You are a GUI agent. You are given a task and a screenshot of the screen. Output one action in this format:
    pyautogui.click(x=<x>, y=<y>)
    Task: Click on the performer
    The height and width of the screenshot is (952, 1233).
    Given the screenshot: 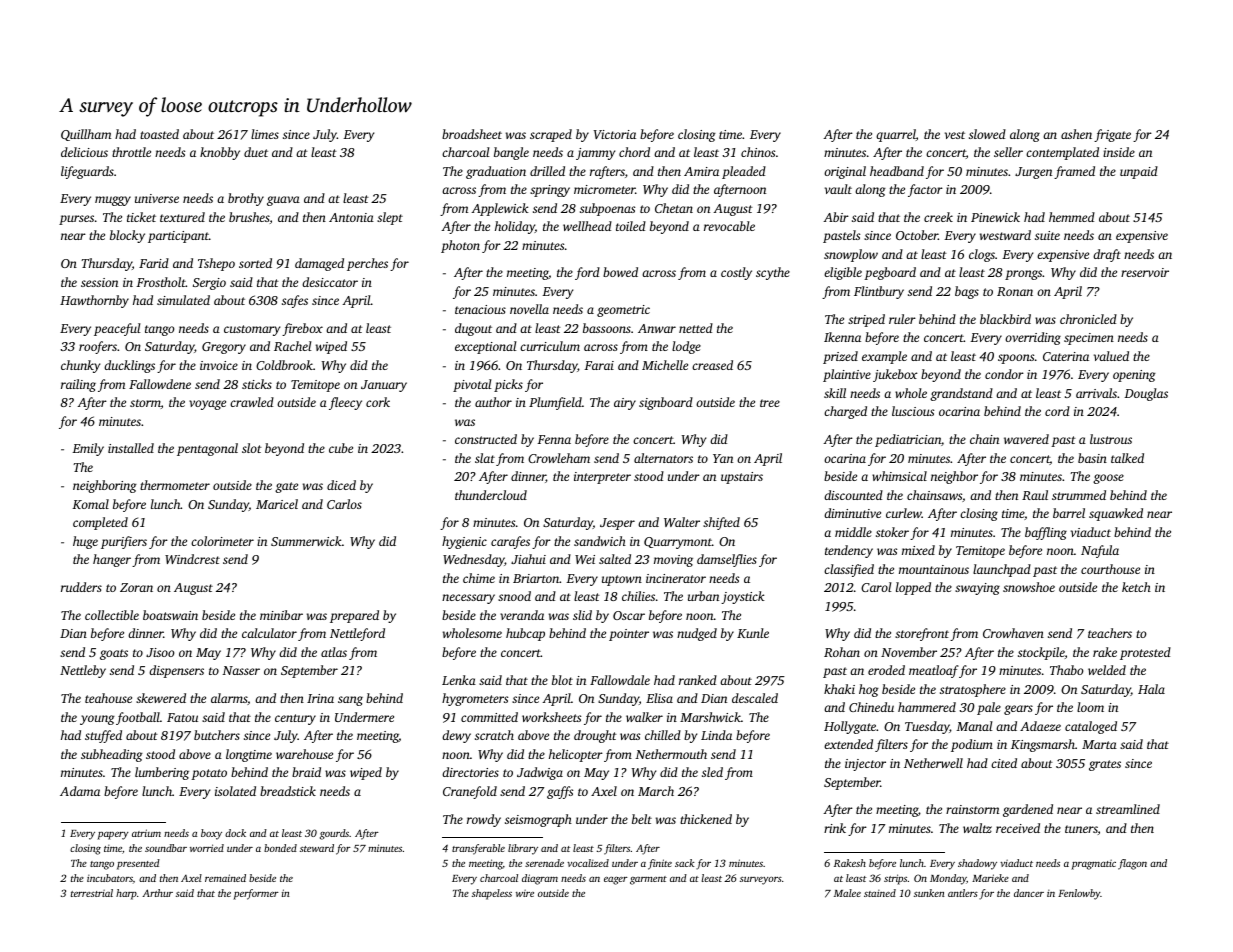 What is the action you would take?
    pyautogui.click(x=256, y=894)
